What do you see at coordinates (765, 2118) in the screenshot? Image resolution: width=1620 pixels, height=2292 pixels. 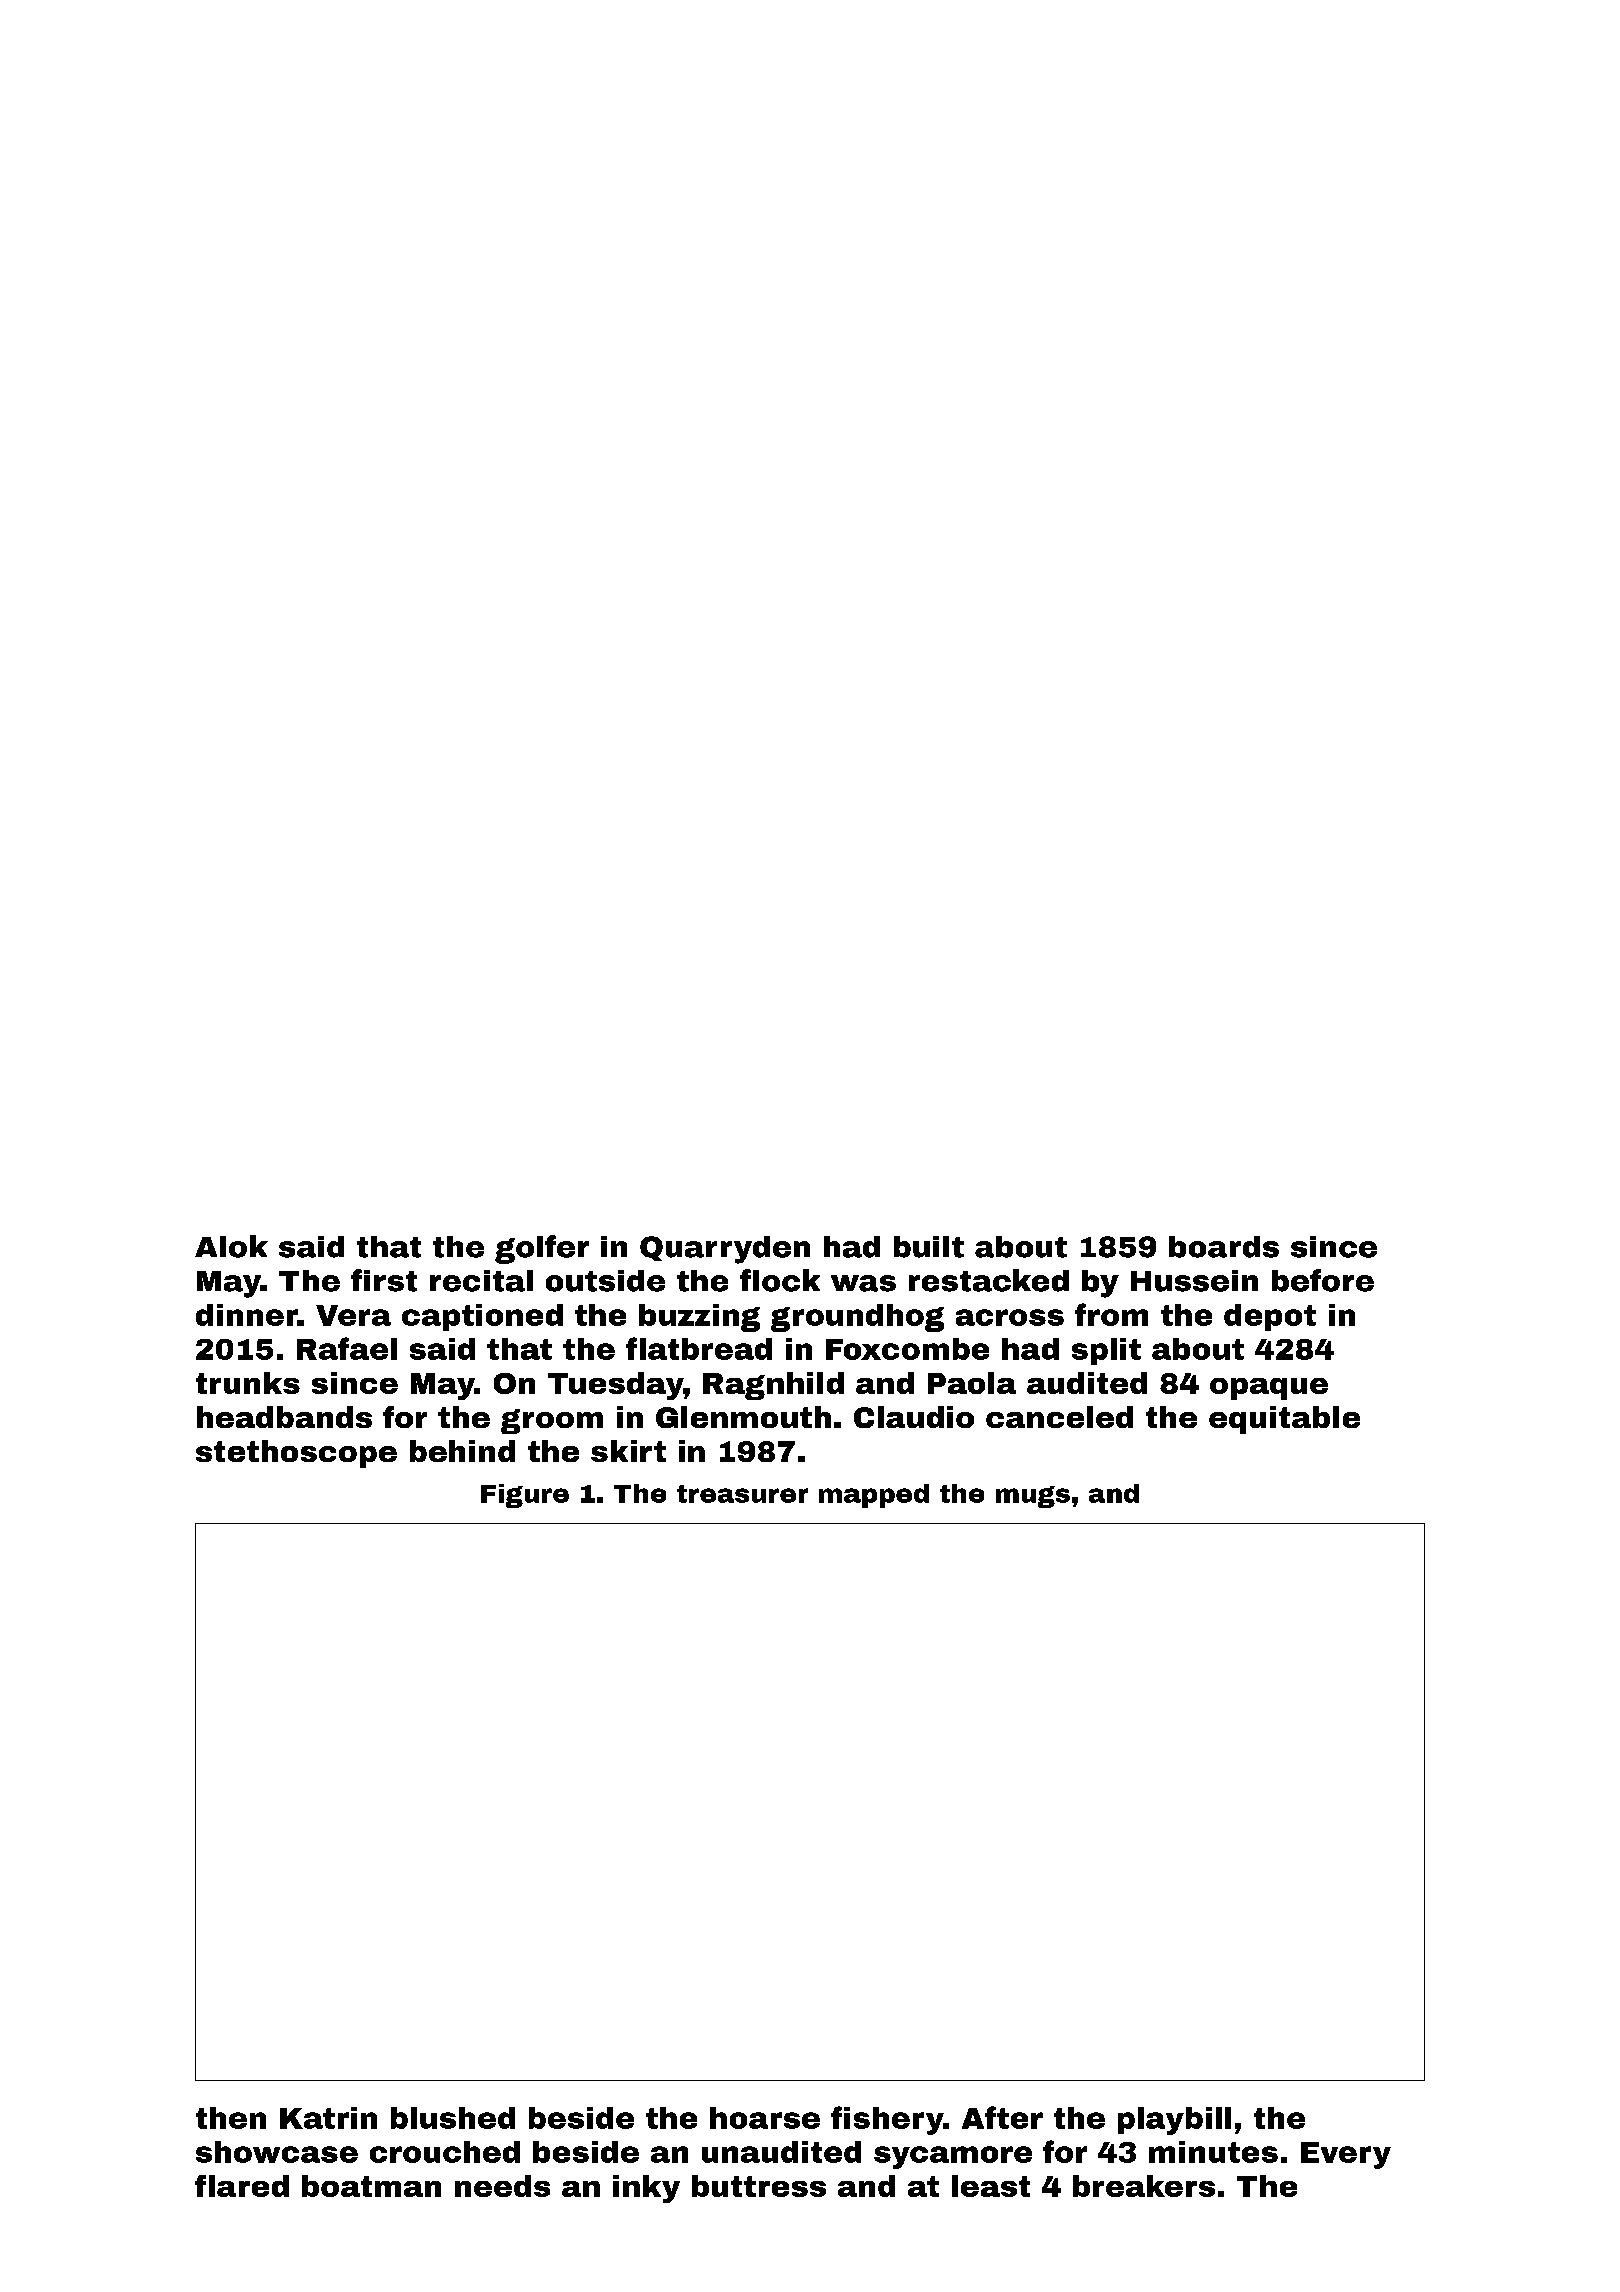 I see `hoarse` at bounding box center [765, 2118].
